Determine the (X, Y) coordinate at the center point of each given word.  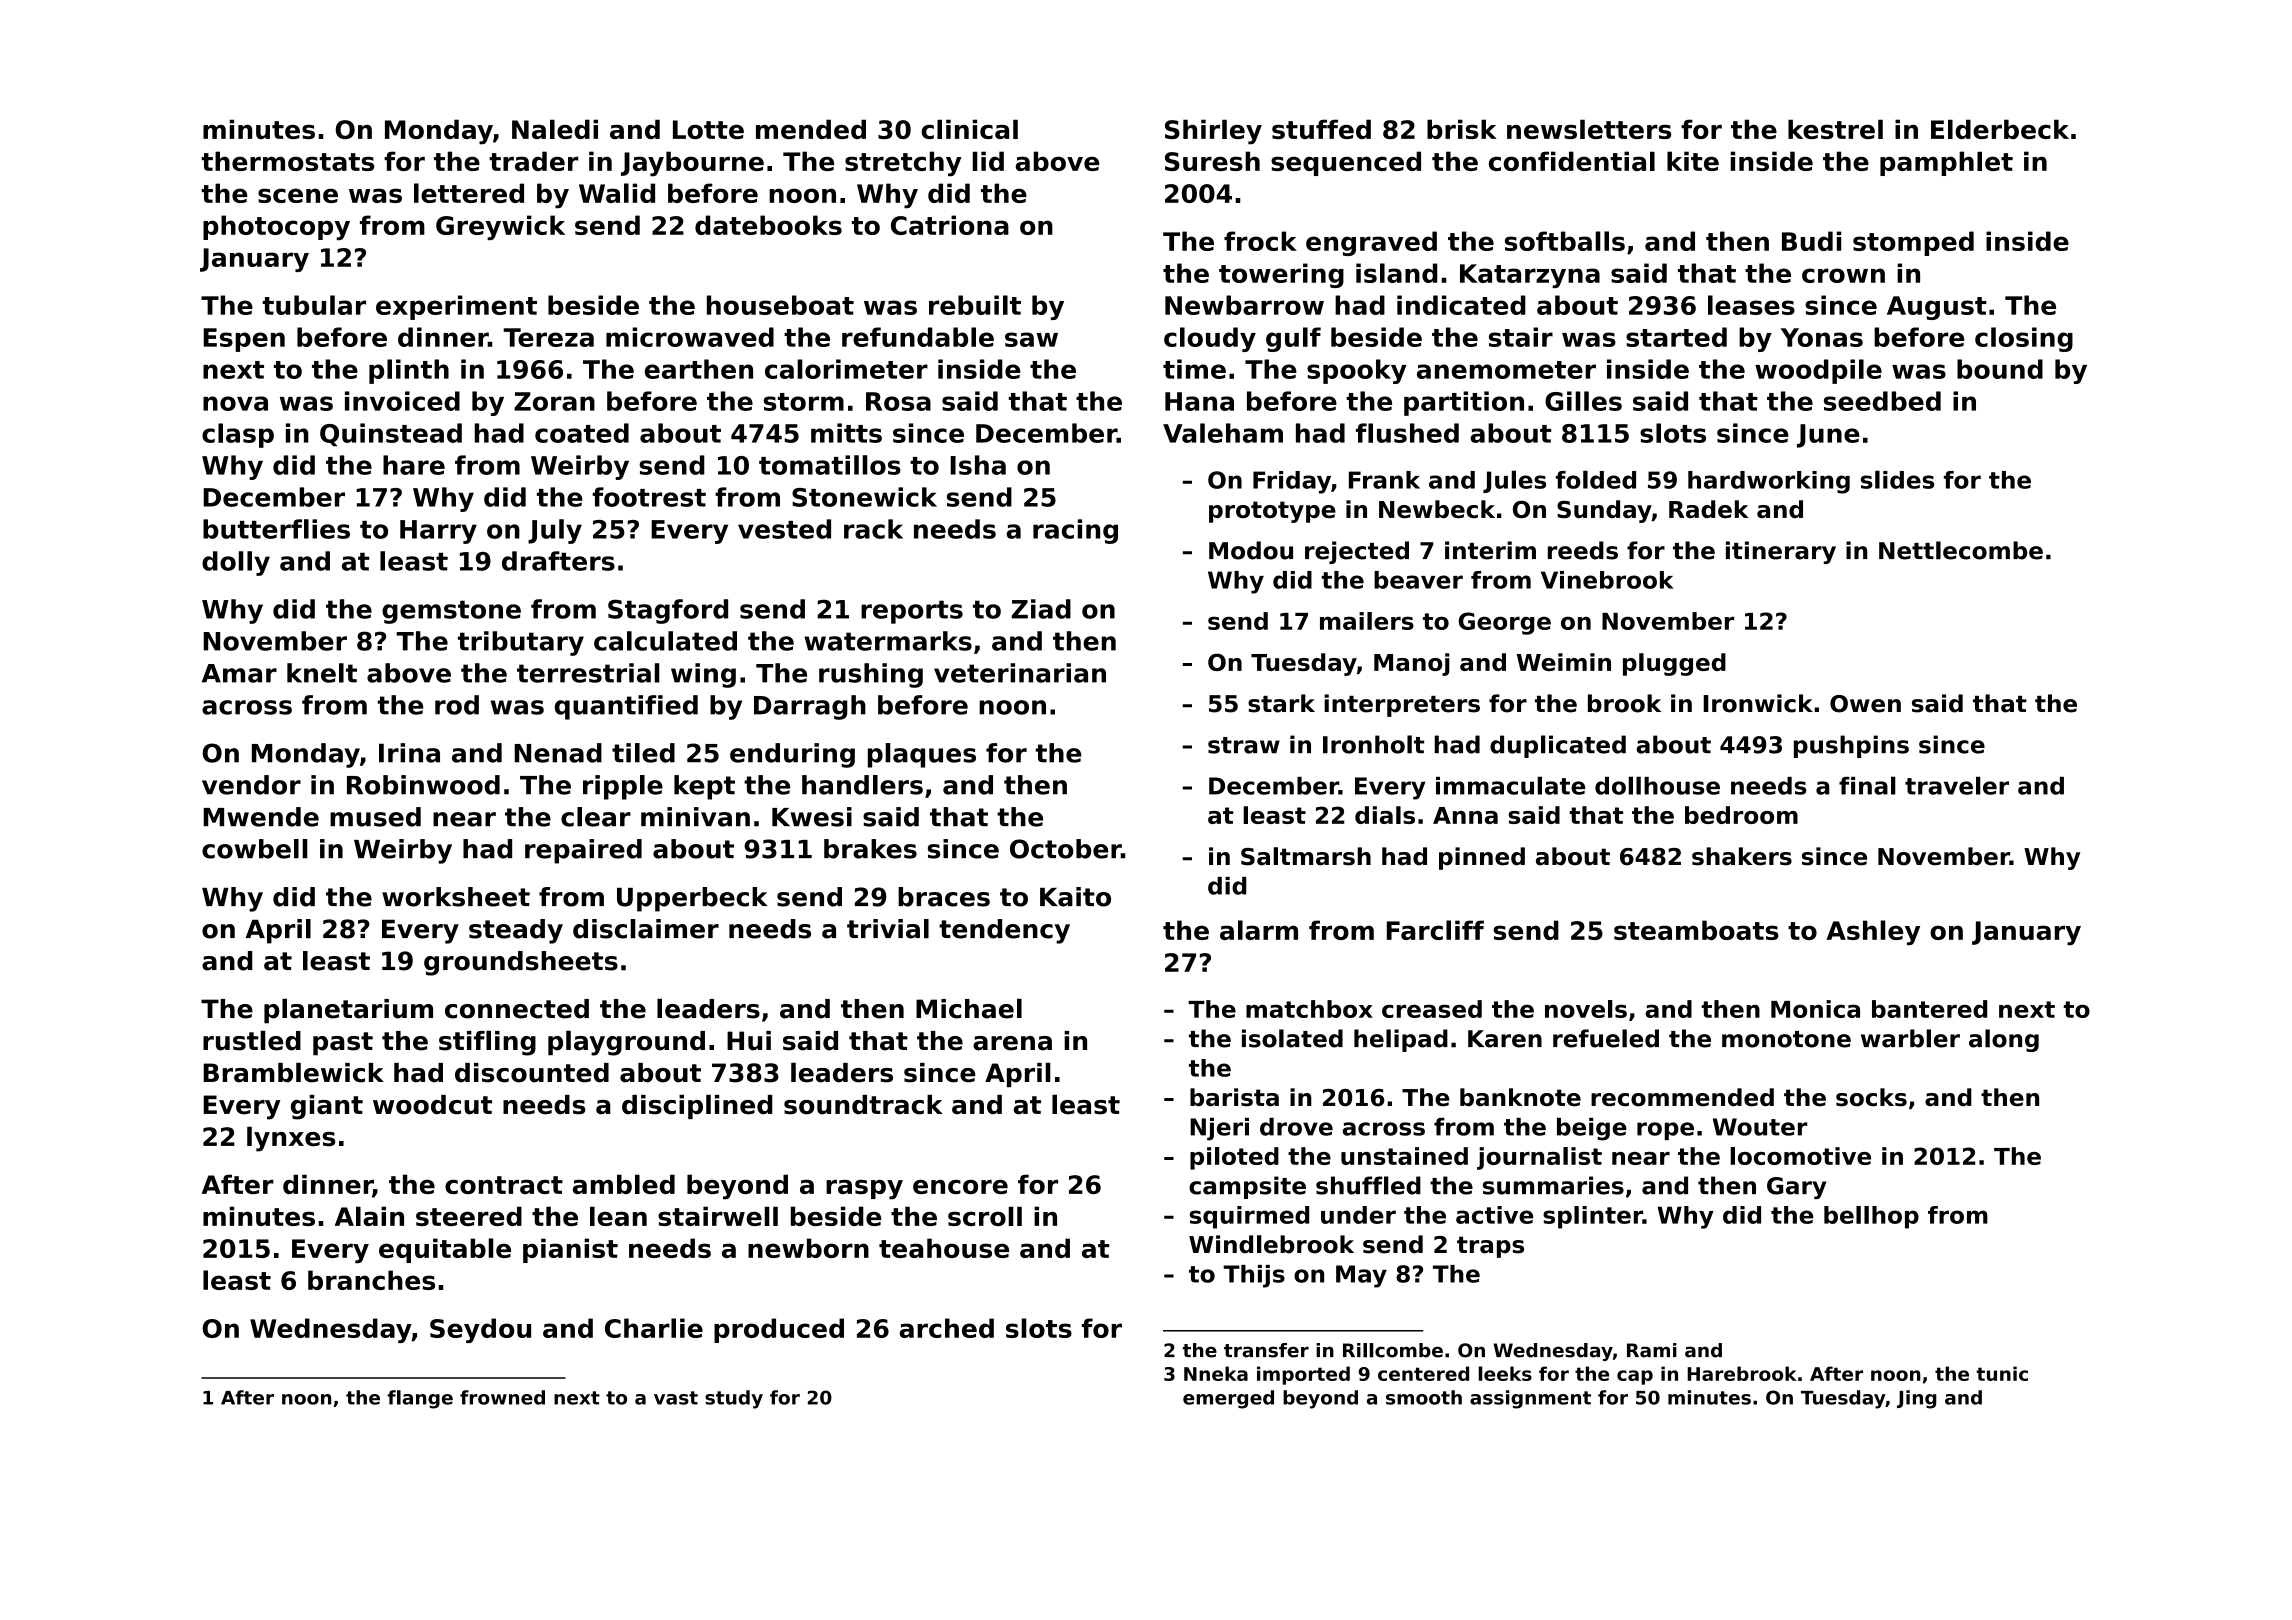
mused (375, 817)
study (734, 1399)
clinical (969, 129)
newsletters (1589, 129)
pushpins (1851, 746)
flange (420, 1399)
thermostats (288, 161)
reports (912, 612)
